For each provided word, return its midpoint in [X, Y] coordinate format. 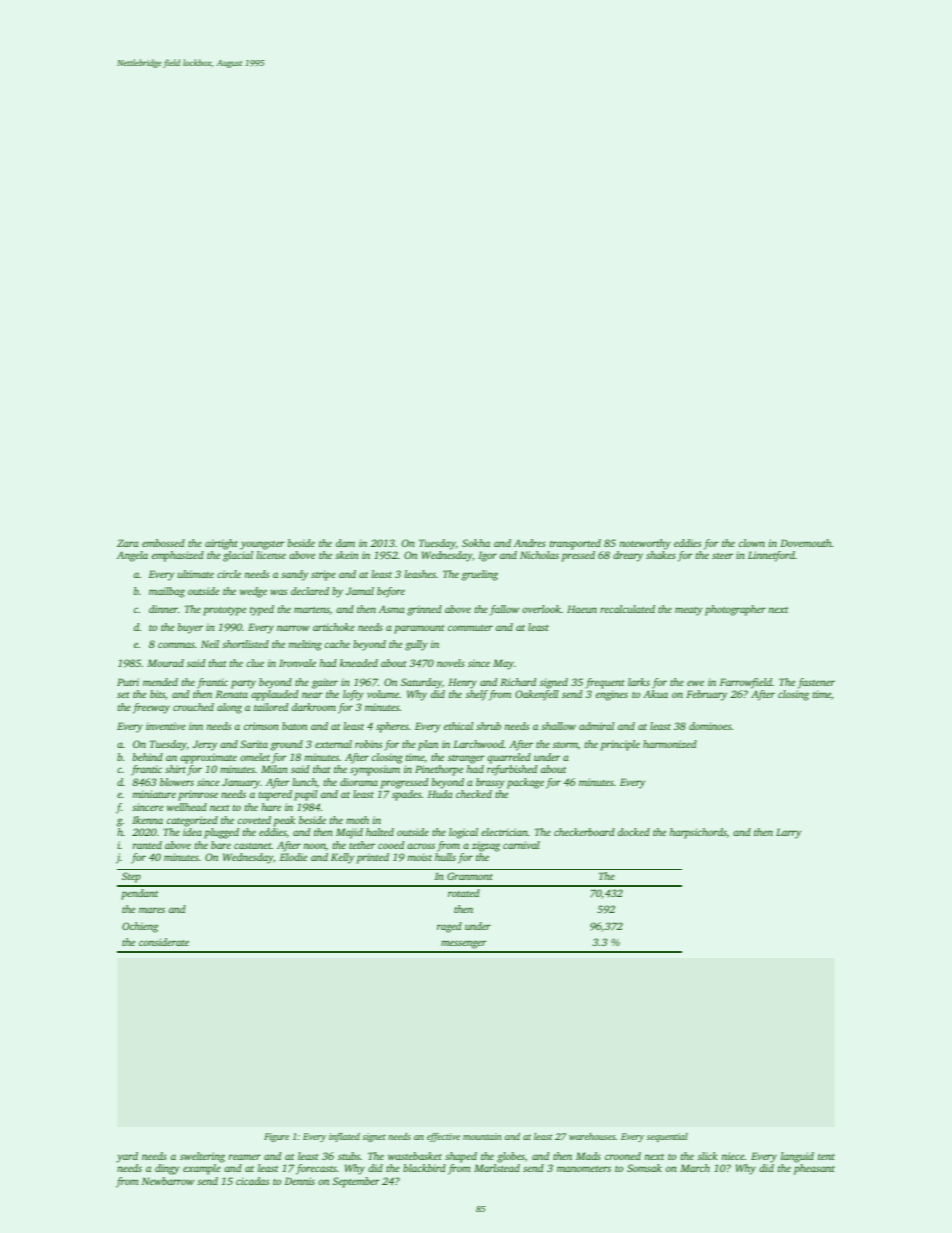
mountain [482, 1136]
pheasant [814, 1169]
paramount [419, 629]
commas [176, 645]
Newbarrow [168, 1181]
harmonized [670, 744]
